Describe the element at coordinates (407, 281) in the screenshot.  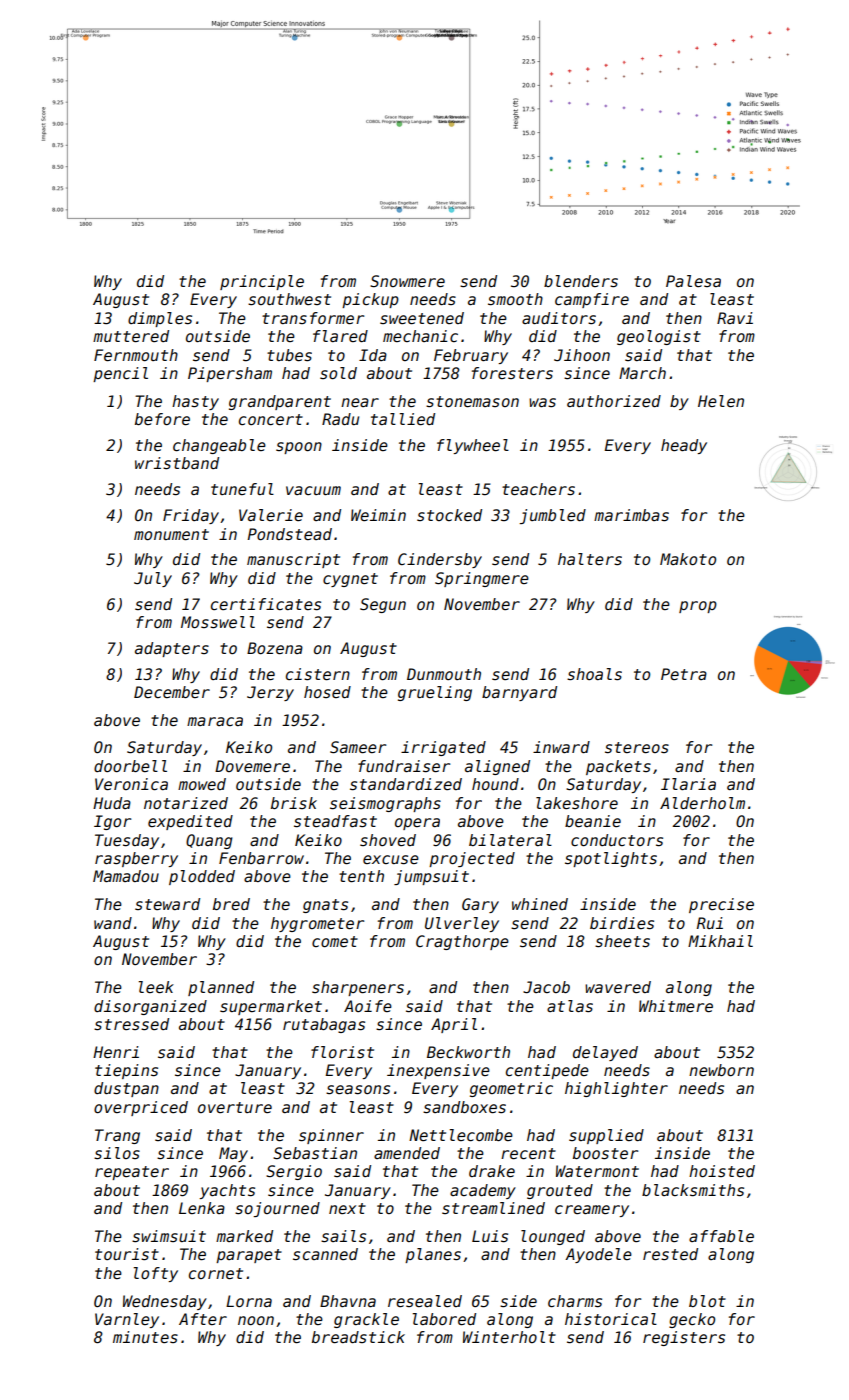
I see `Snowmere` at that location.
